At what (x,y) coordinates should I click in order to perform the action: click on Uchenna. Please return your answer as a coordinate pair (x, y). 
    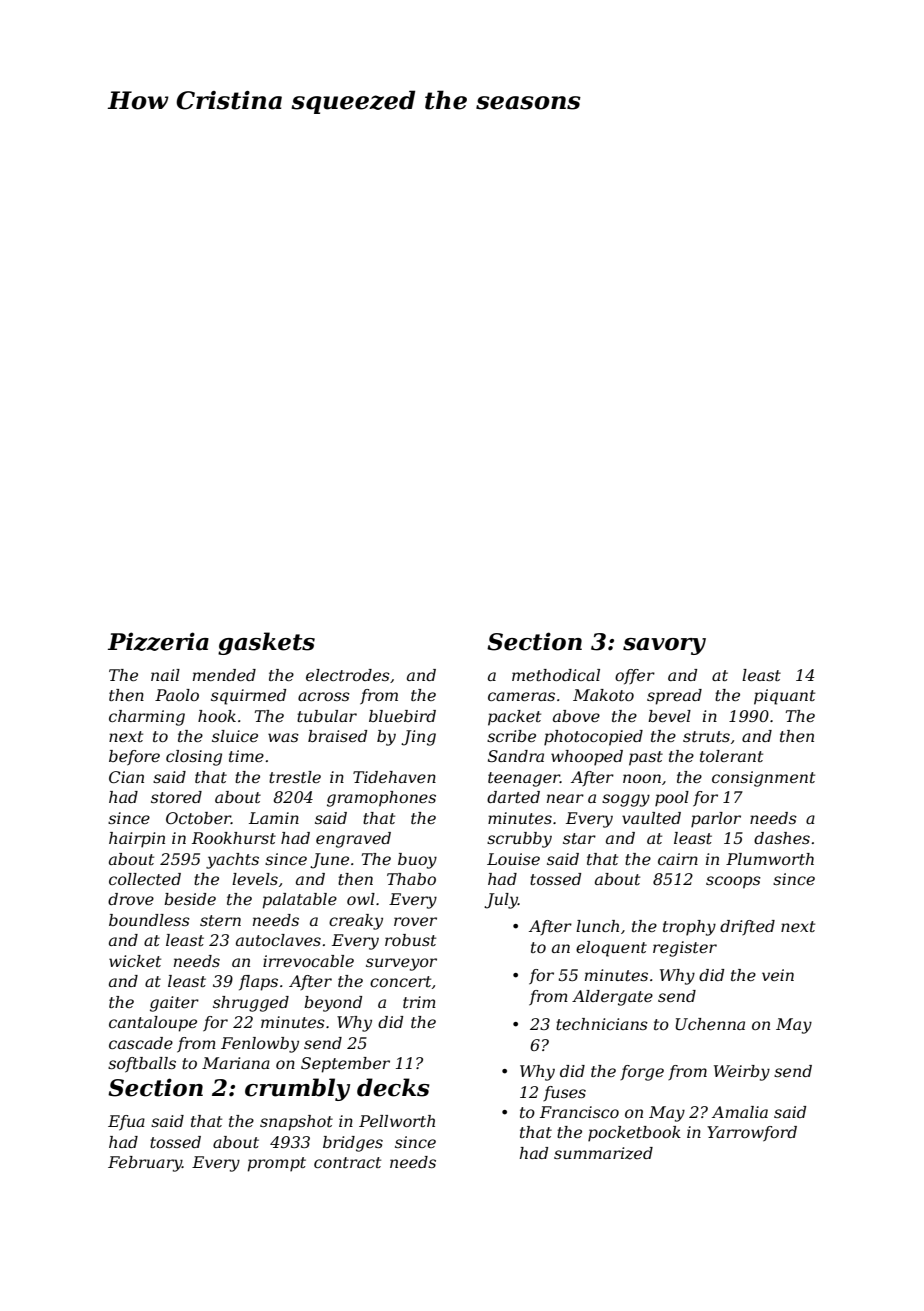
    Looking at the image, I should click on (710, 1024).
